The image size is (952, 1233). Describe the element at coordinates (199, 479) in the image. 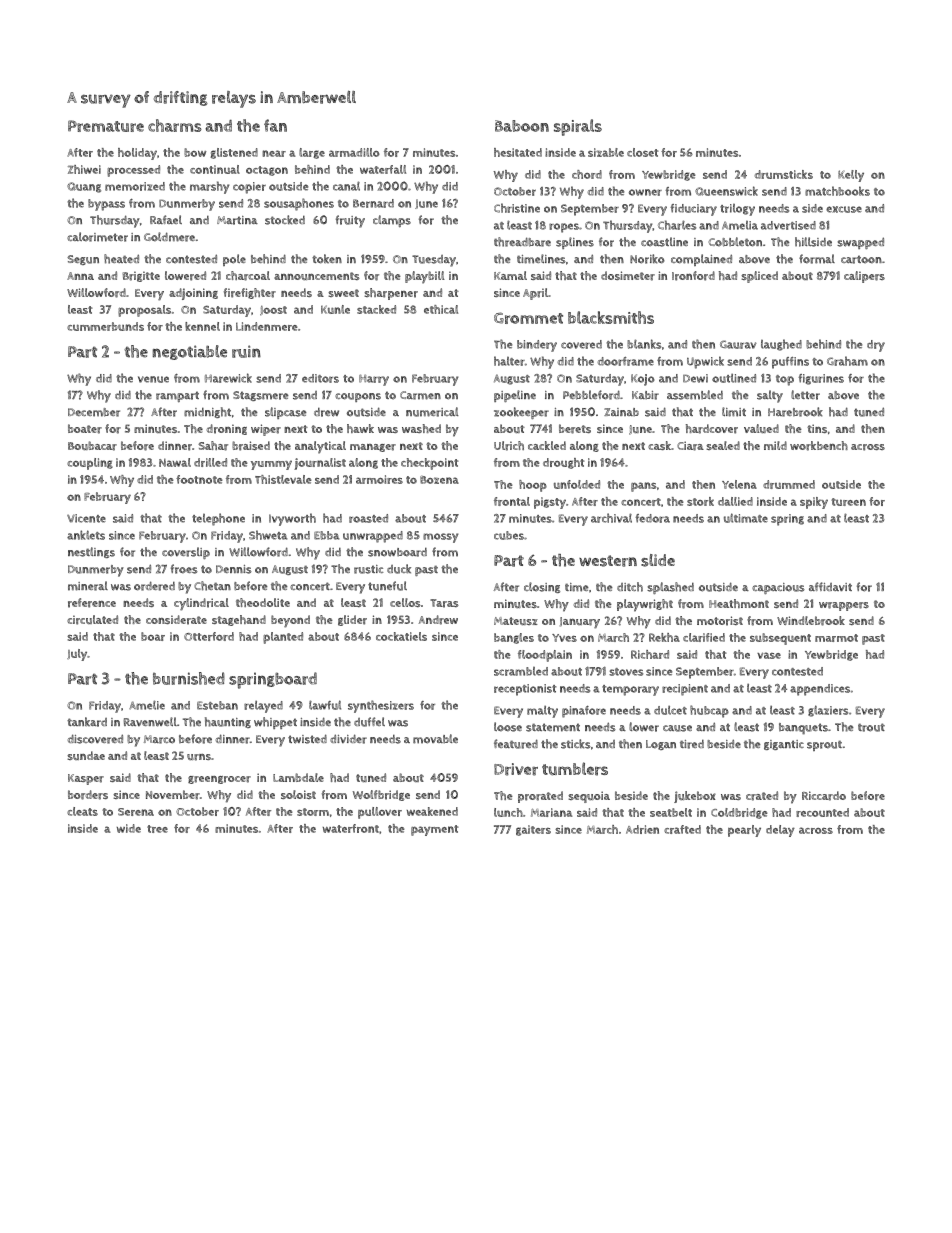

I see `footnote` at that location.
